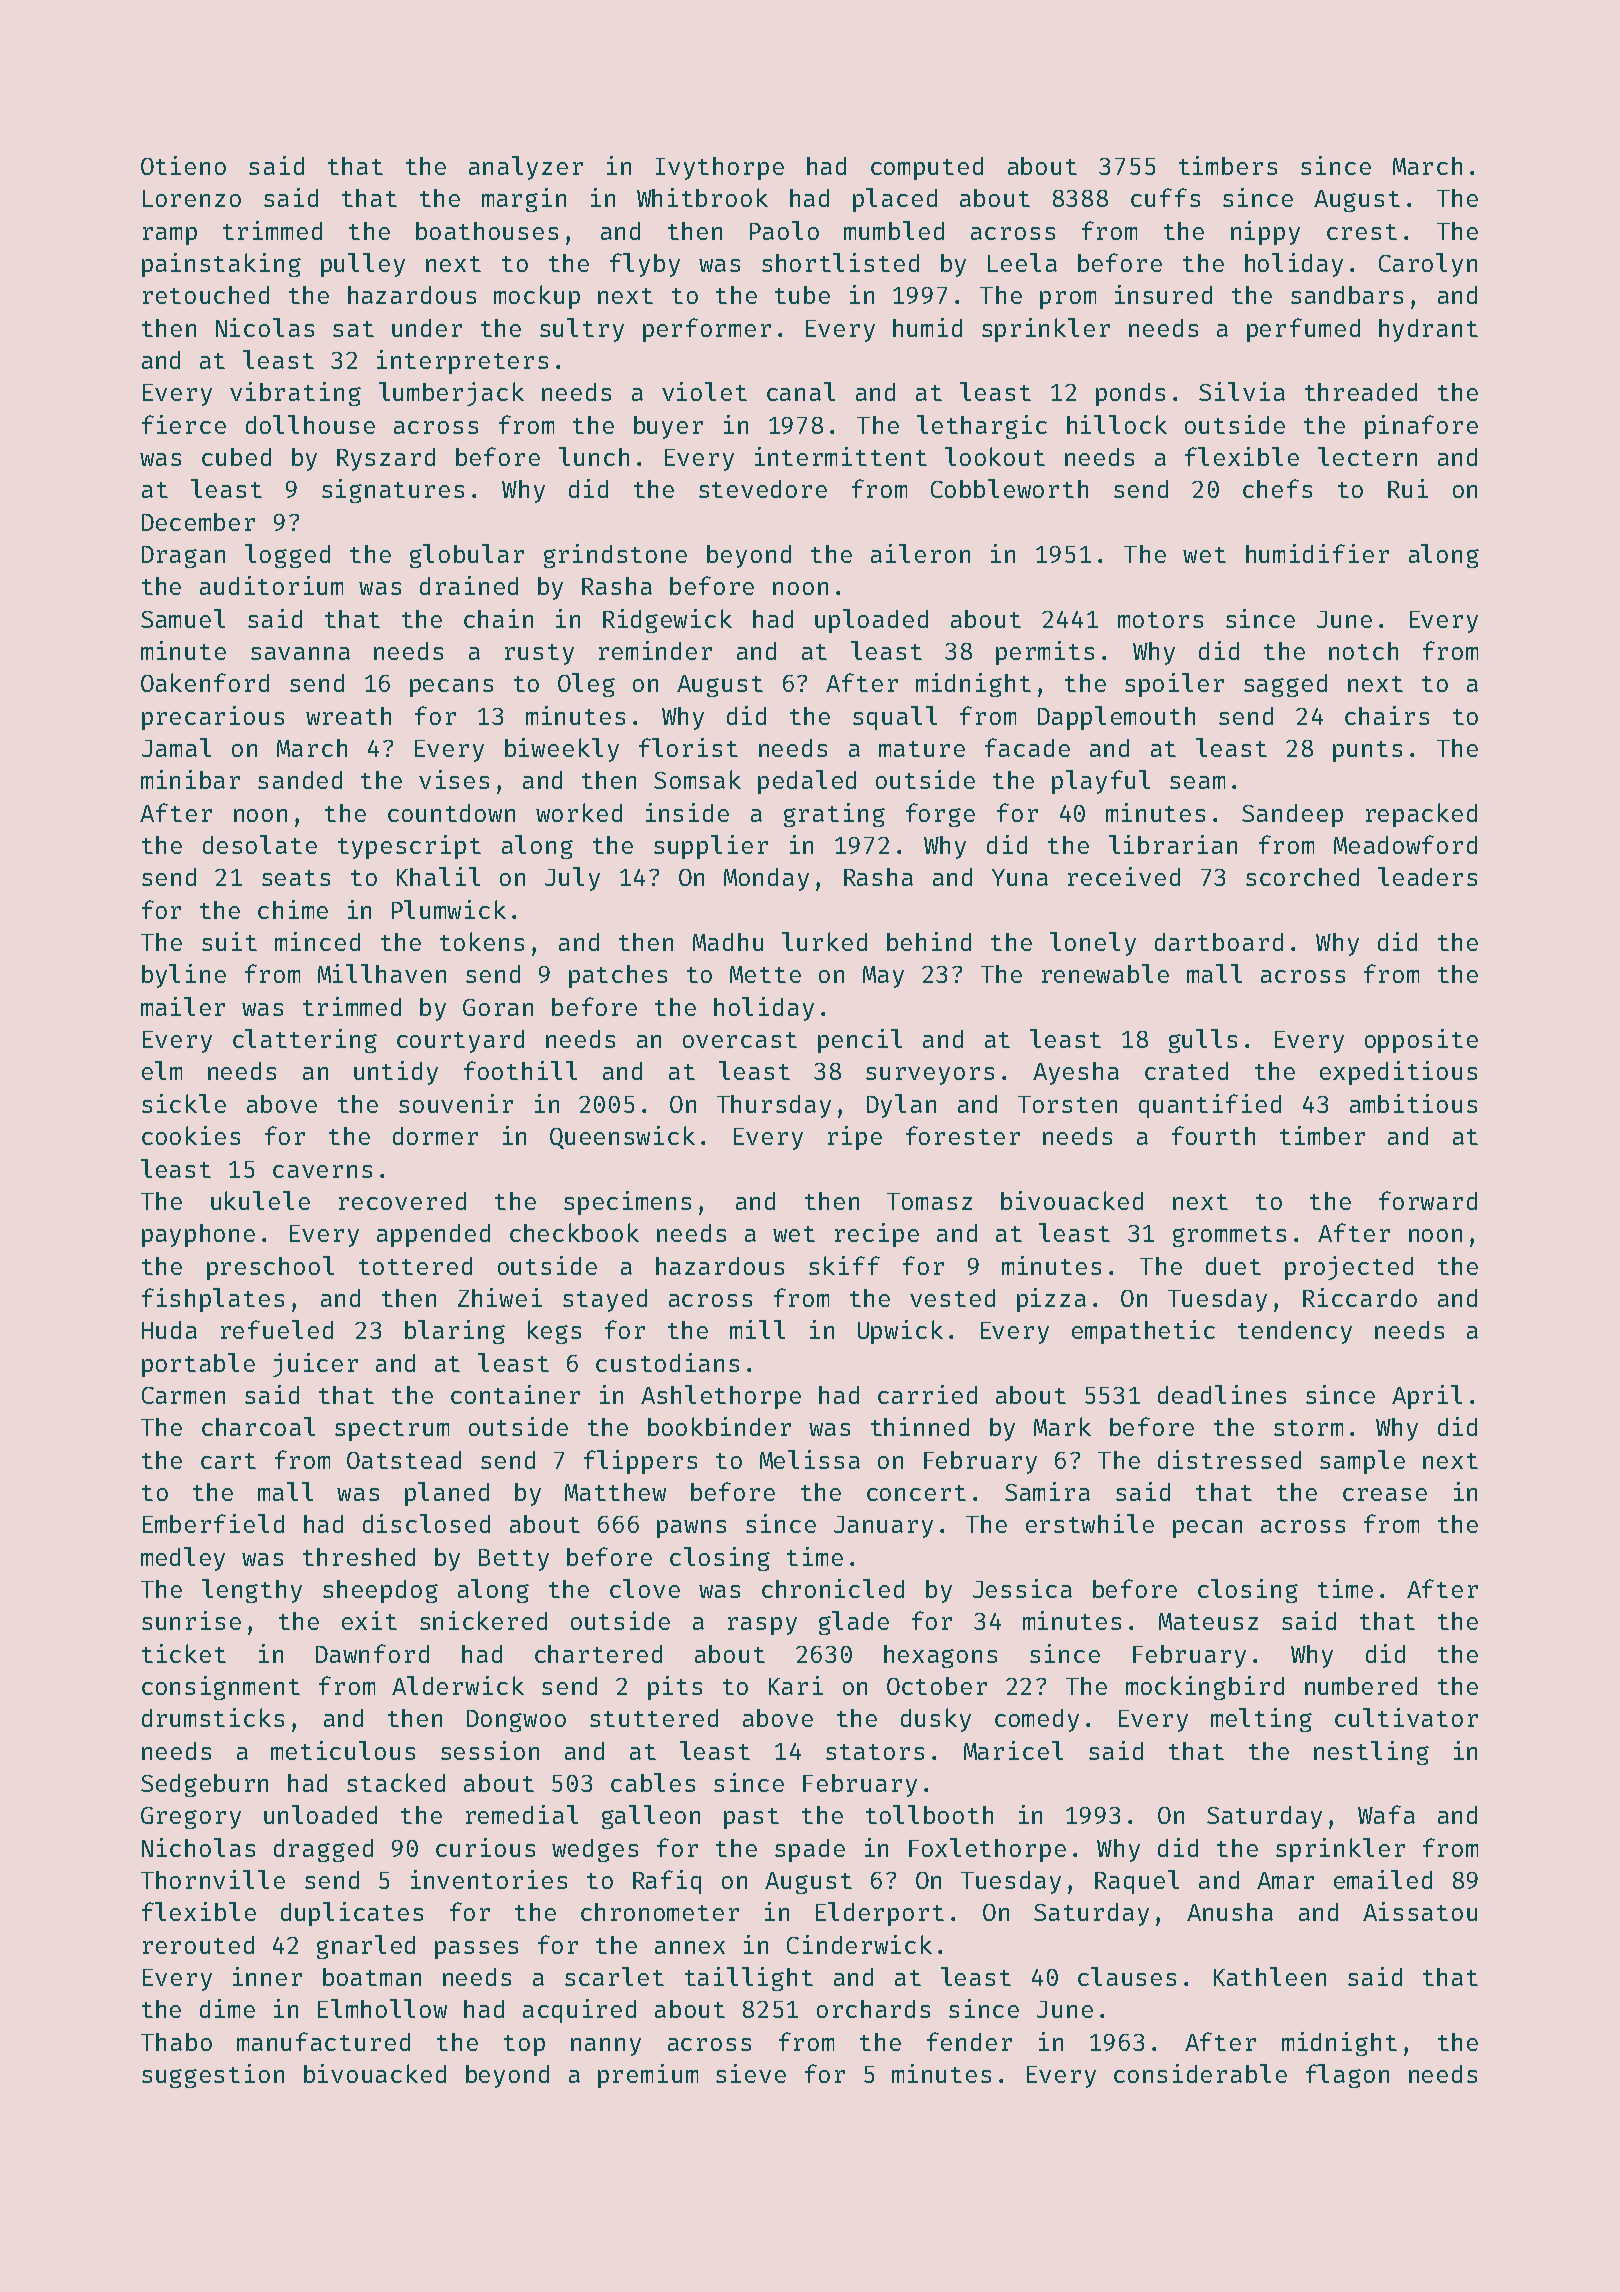  What do you see at coordinates (651, 1817) in the page?
I see `galleon` at bounding box center [651, 1817].
